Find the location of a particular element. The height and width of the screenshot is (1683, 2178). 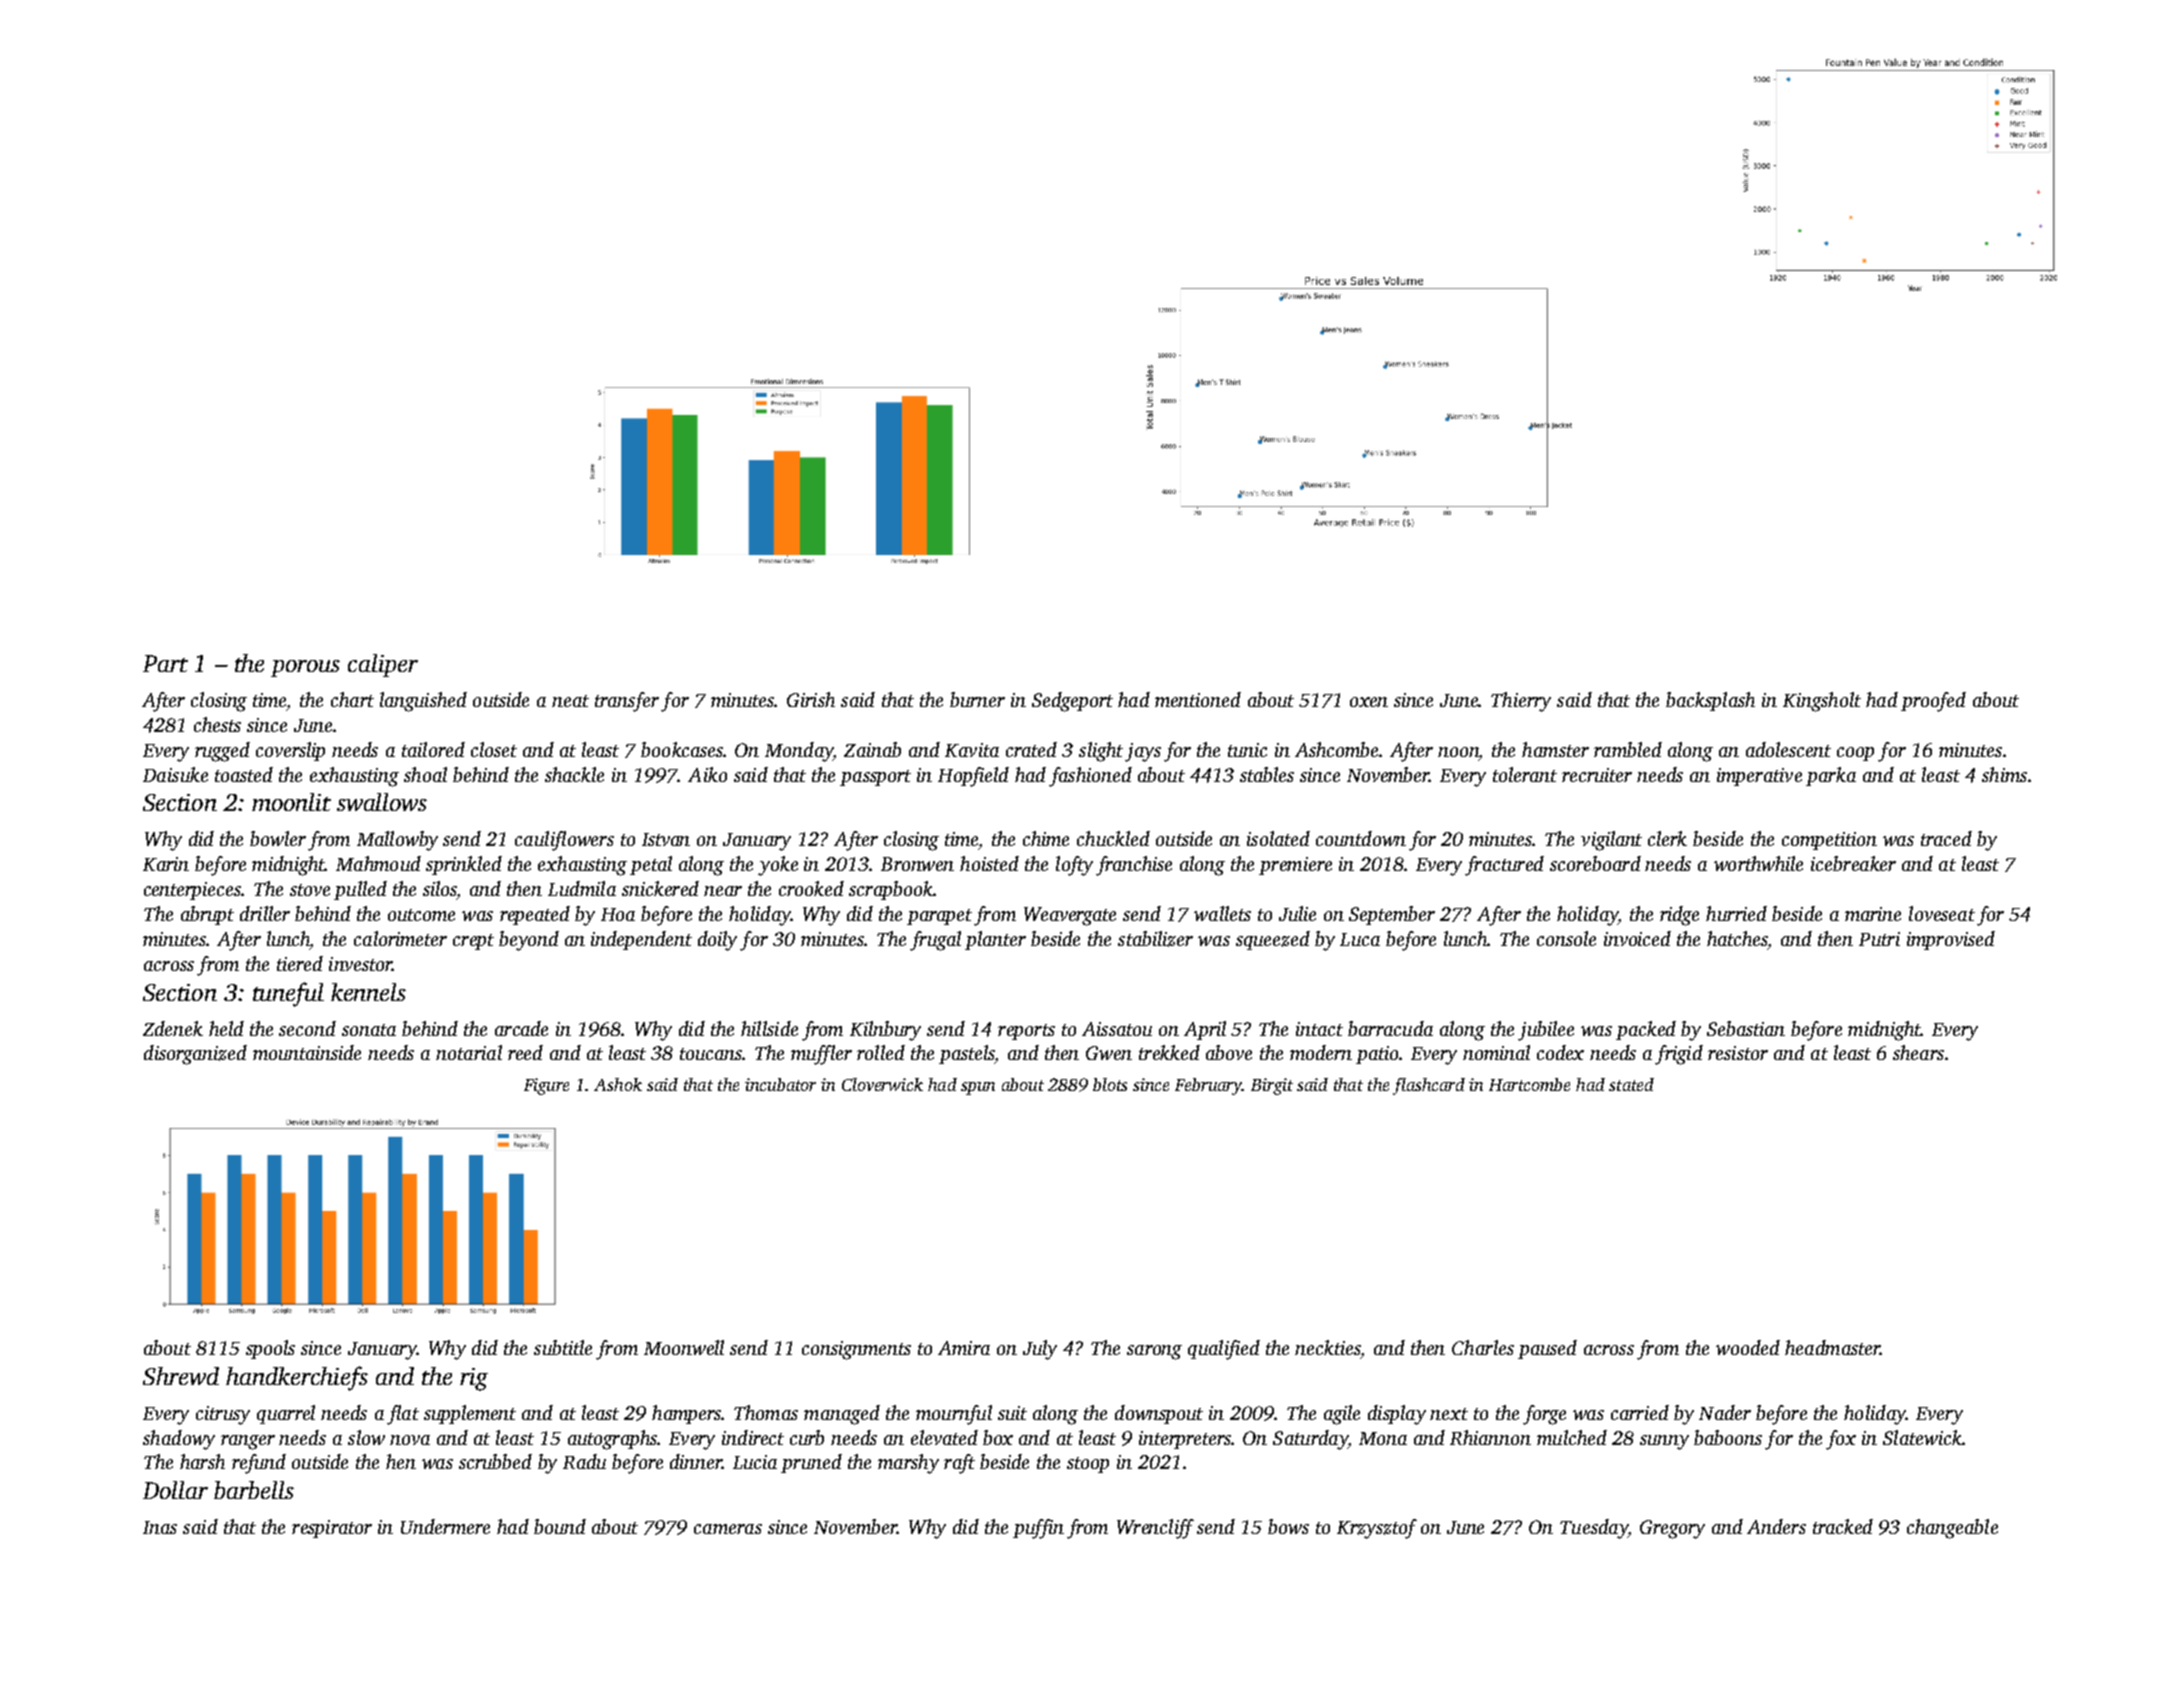

Karin is located at coordinates (166, 864).
